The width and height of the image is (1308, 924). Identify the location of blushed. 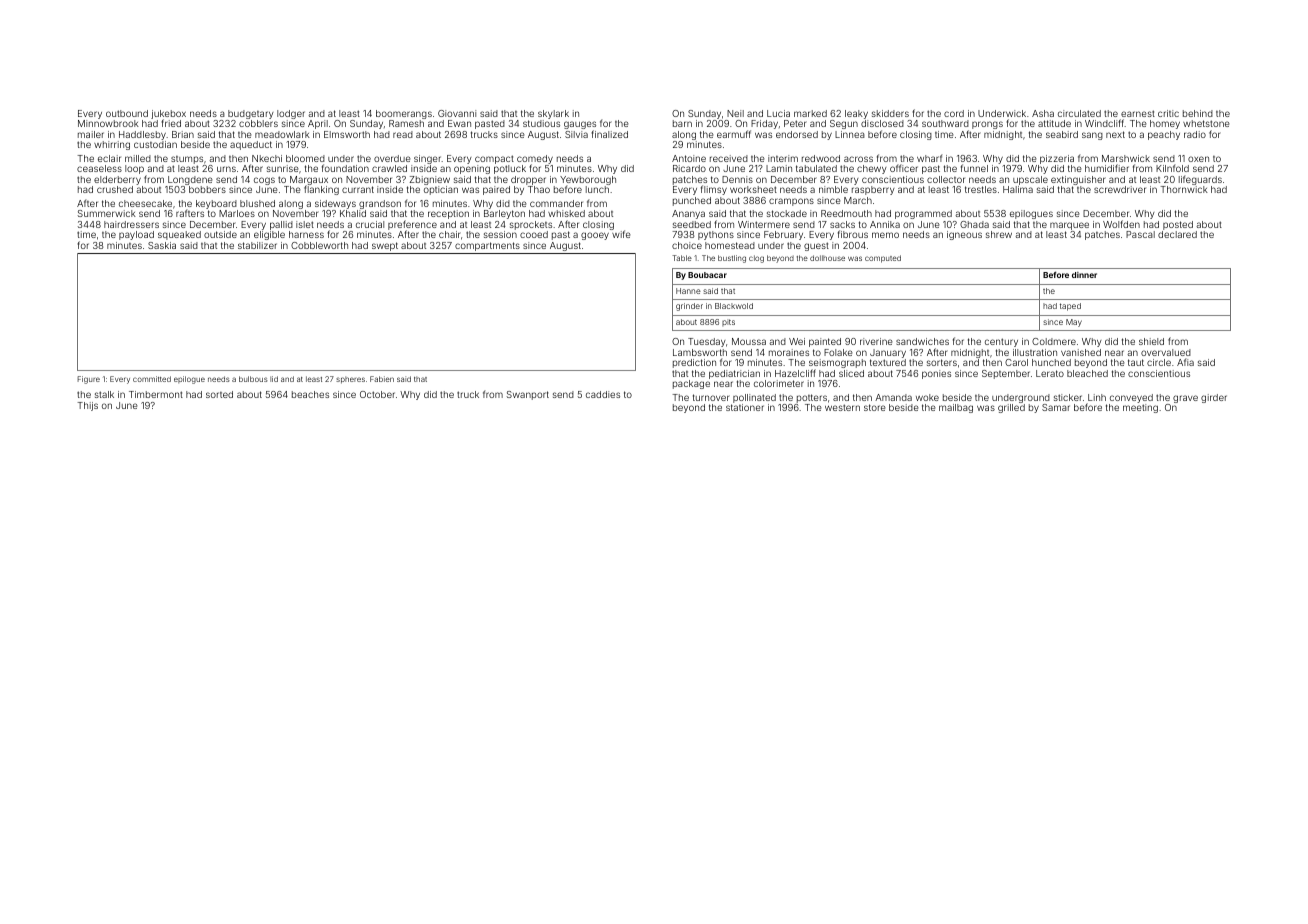
(257, 203).
